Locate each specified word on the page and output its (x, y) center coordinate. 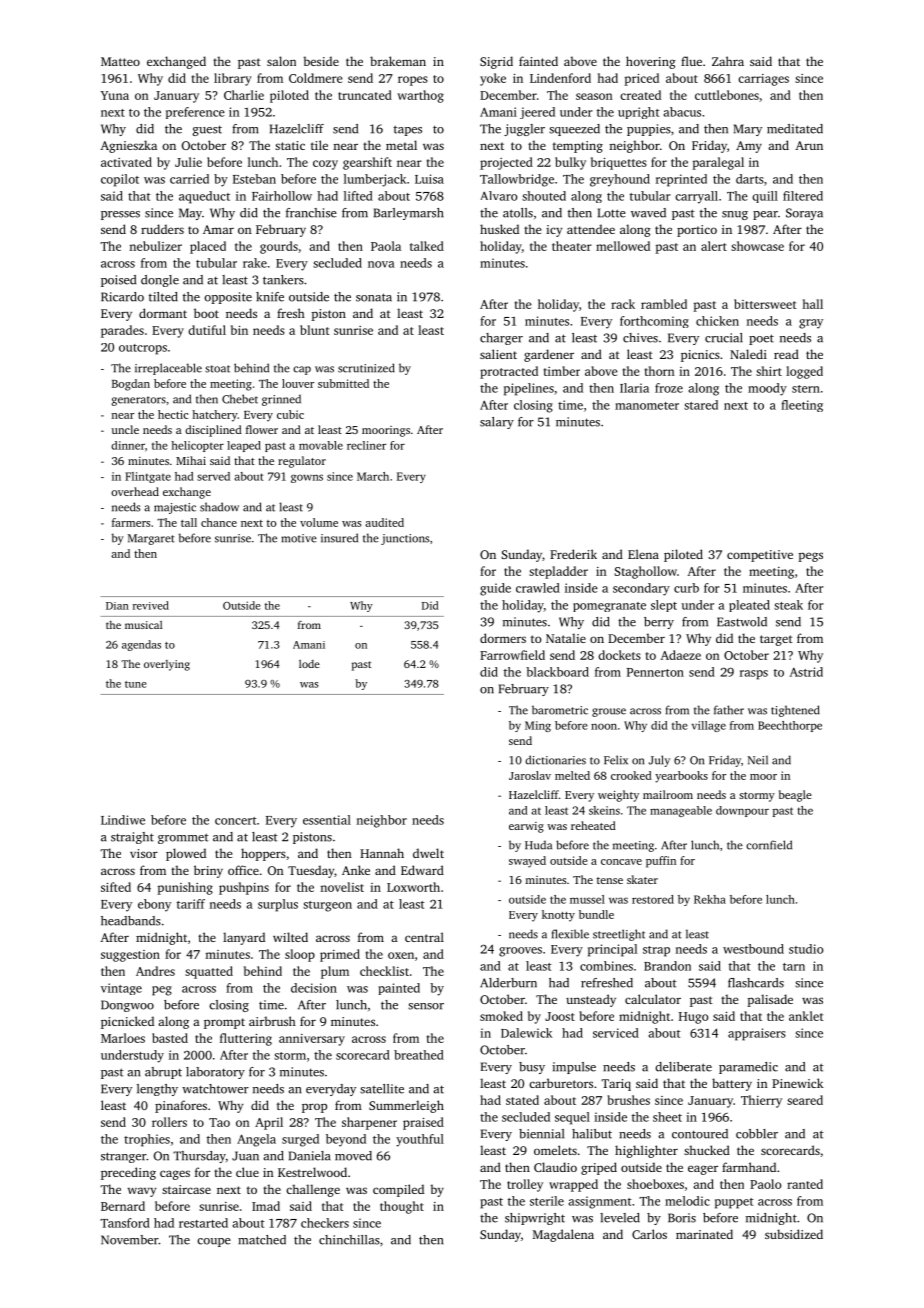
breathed (419, 1055)
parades (122, 331)
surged (300, 1140)
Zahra (728, 61)
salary (497, 423)
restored (653, 899)
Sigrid (496, 62)
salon (281, 61)
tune (136, 684)
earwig (526, 827)
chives (640, 338)
